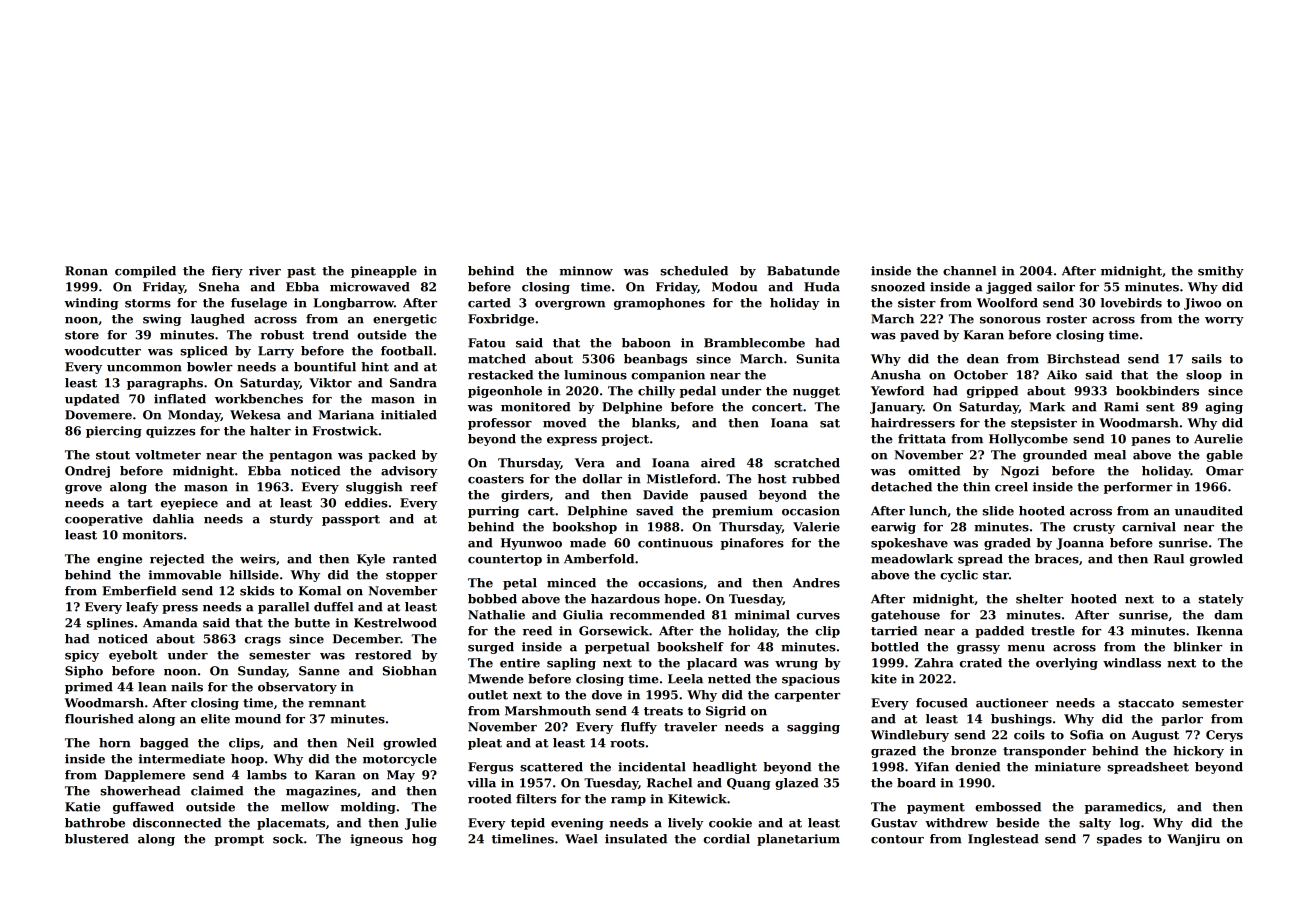  Describe the element at coordinates (142, 608) in the screenshot. I see `leafy` at that location.
